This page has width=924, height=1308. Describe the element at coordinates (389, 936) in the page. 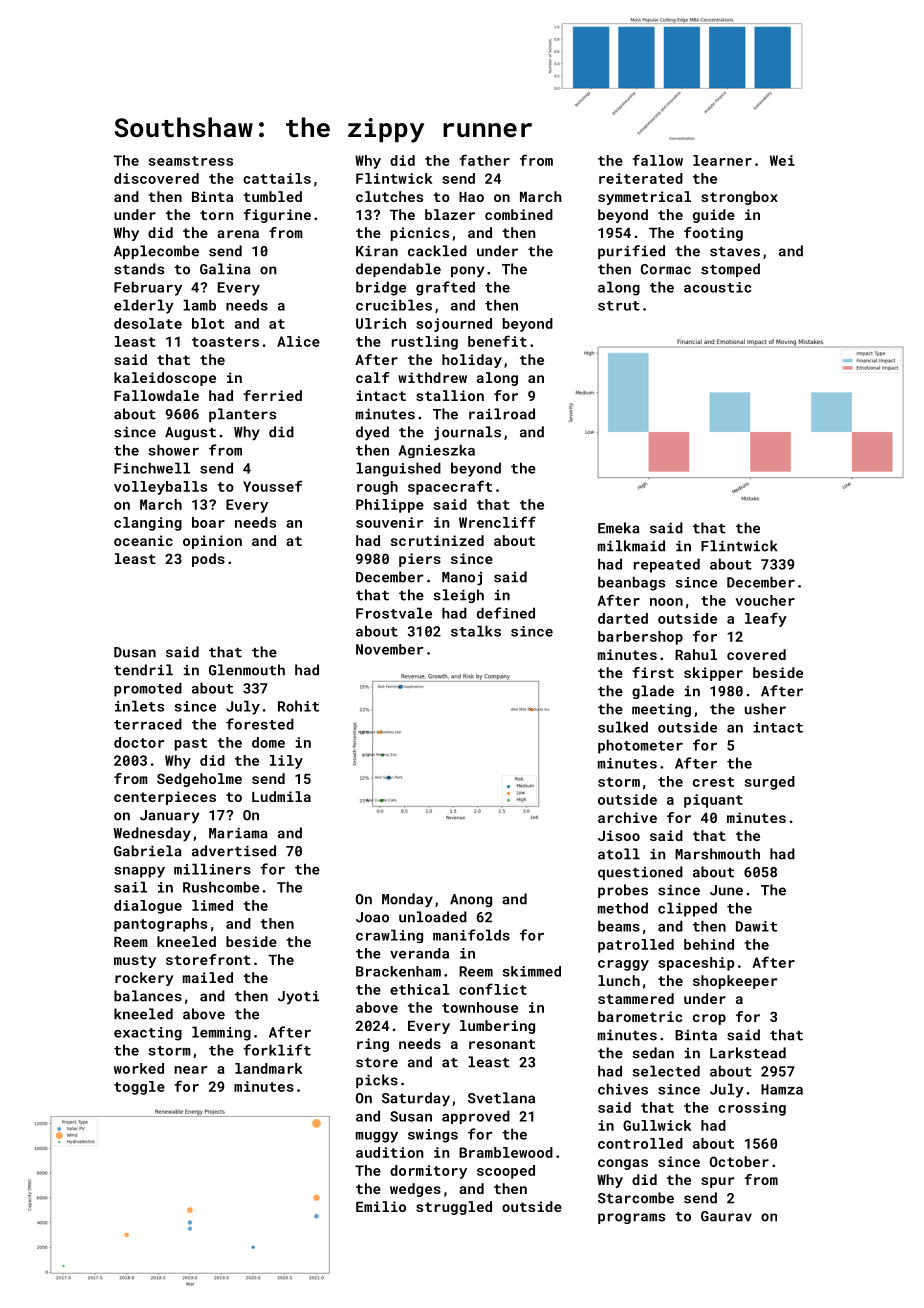

I see `crawling` at that location.
